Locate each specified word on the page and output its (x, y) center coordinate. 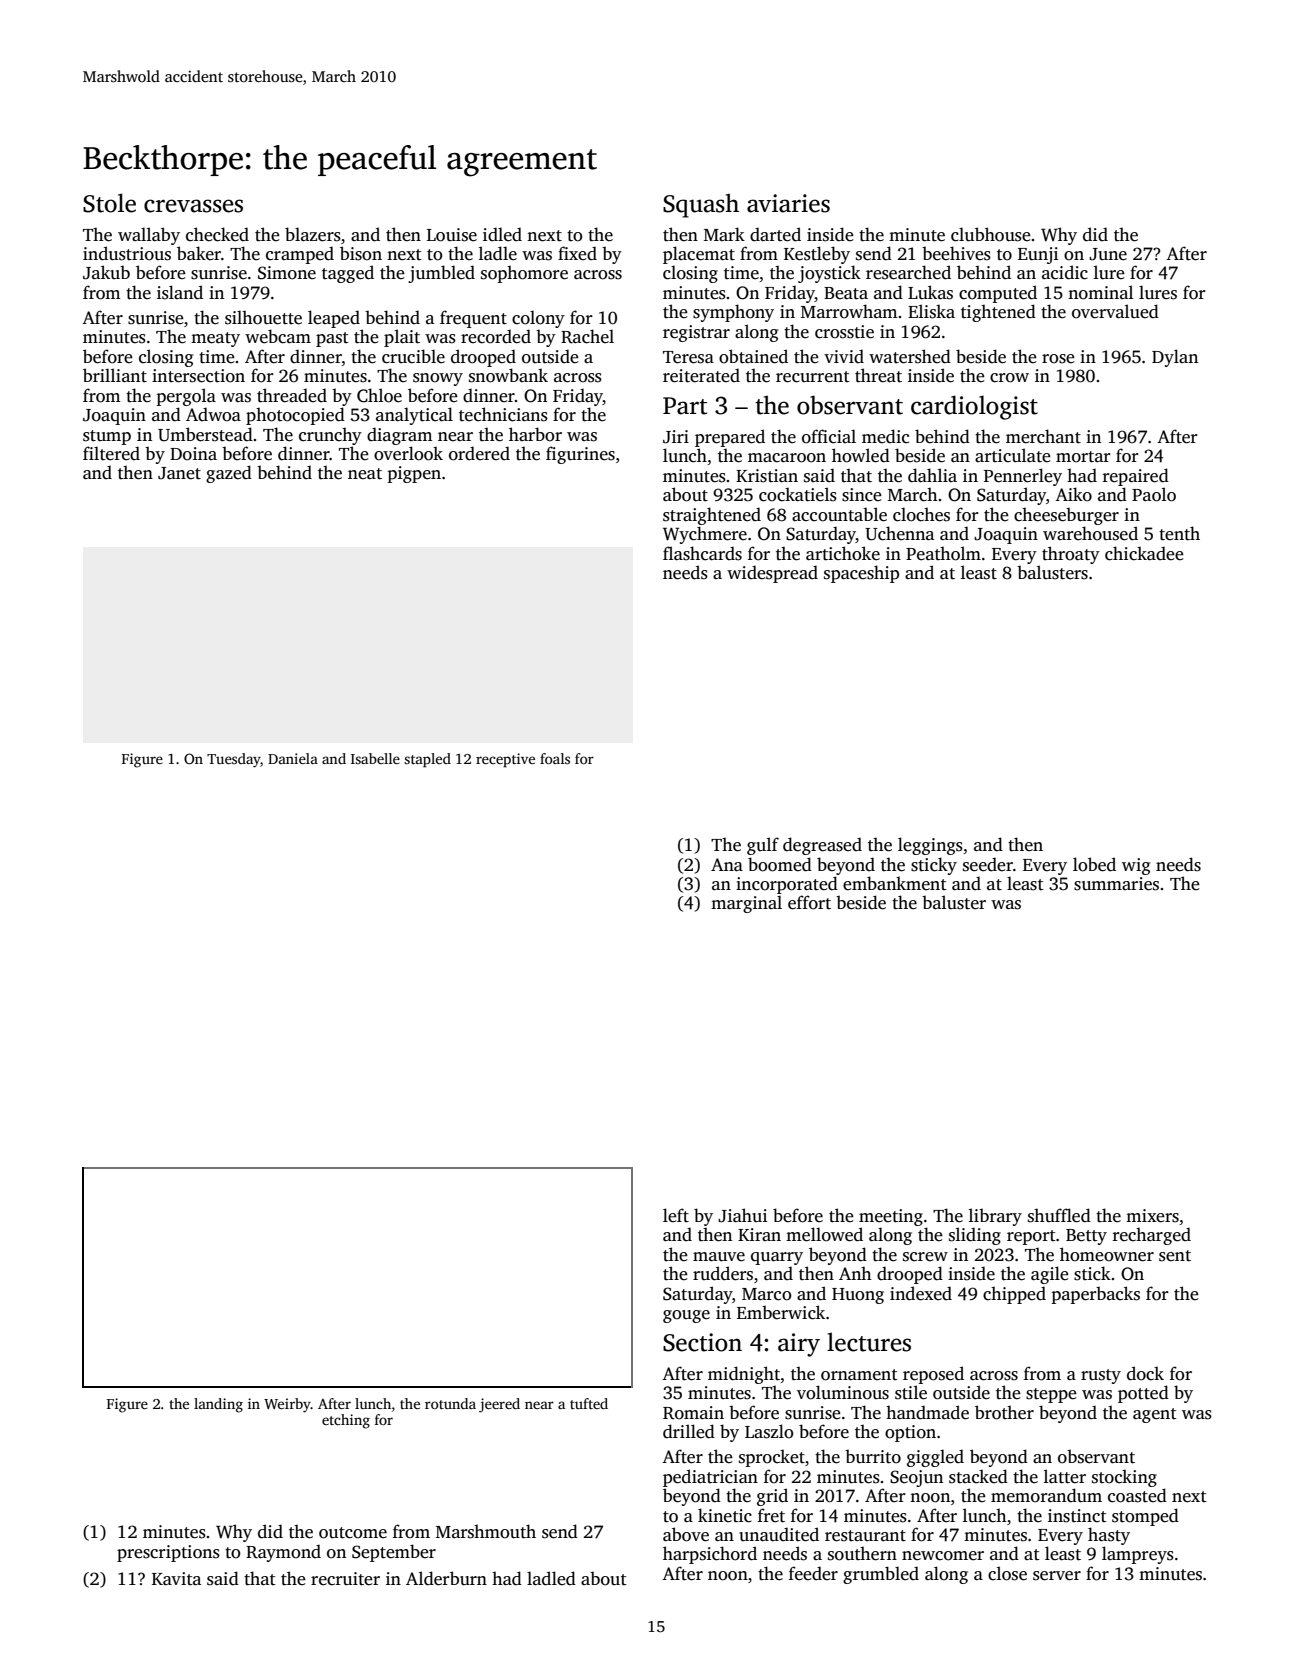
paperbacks (1095, 1295)
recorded (496, 336)
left (676, 1215)
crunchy (330, 436)
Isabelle (375, 758)
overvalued (1115, 311)
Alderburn (446, 1578)
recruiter (345, 1579)
